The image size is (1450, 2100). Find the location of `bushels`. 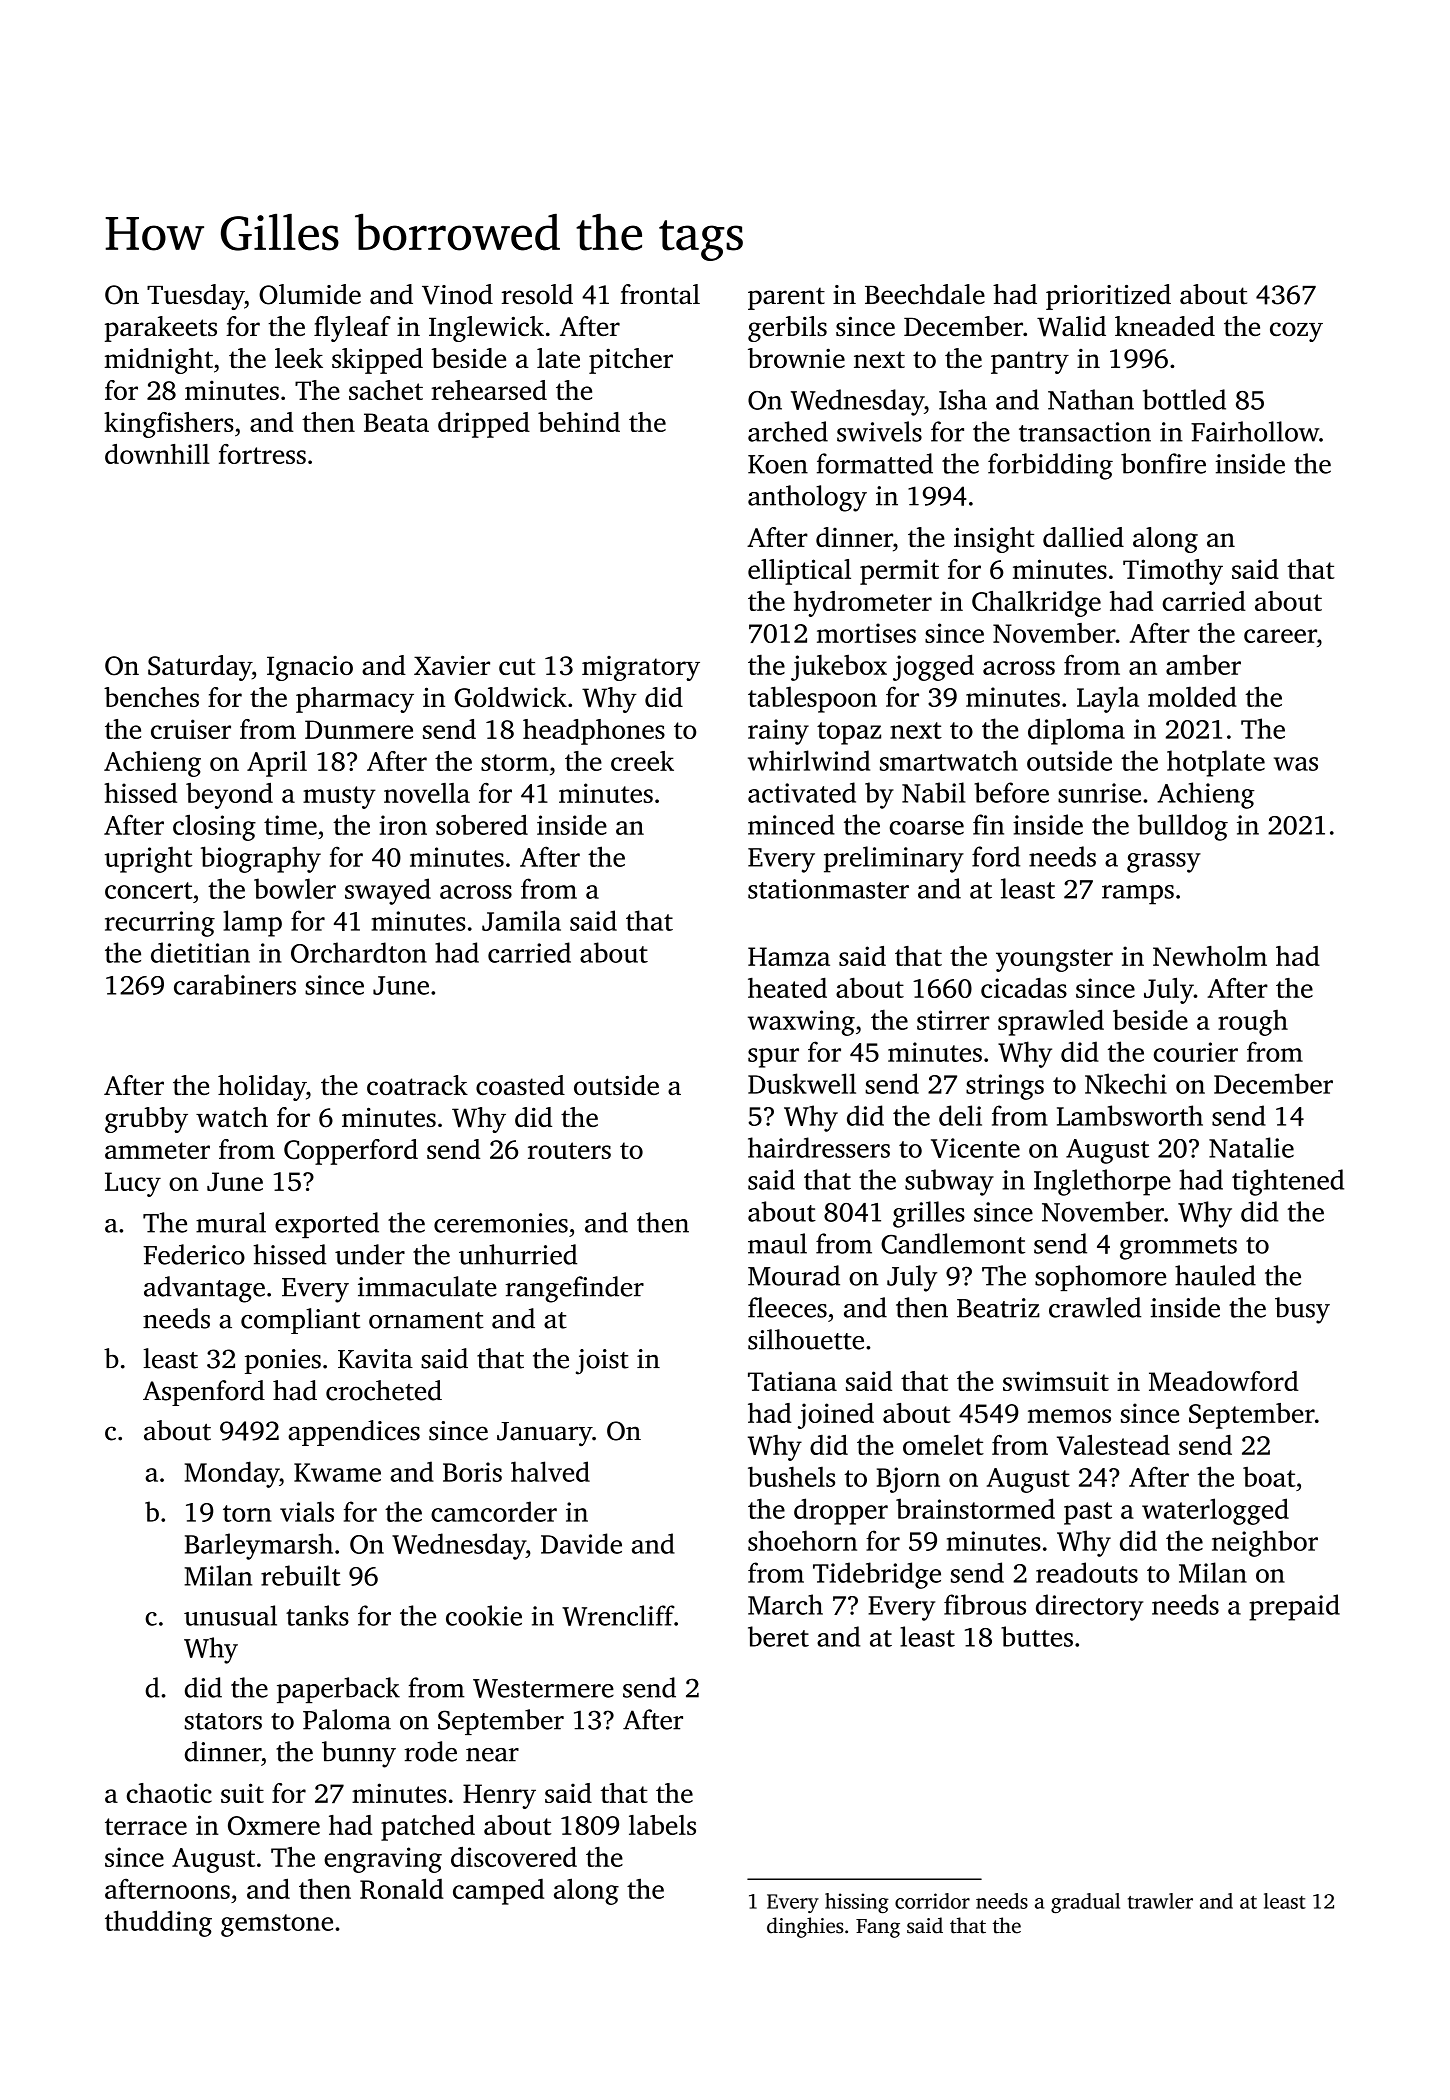

bushels is located at coordinates (791, 1476).
